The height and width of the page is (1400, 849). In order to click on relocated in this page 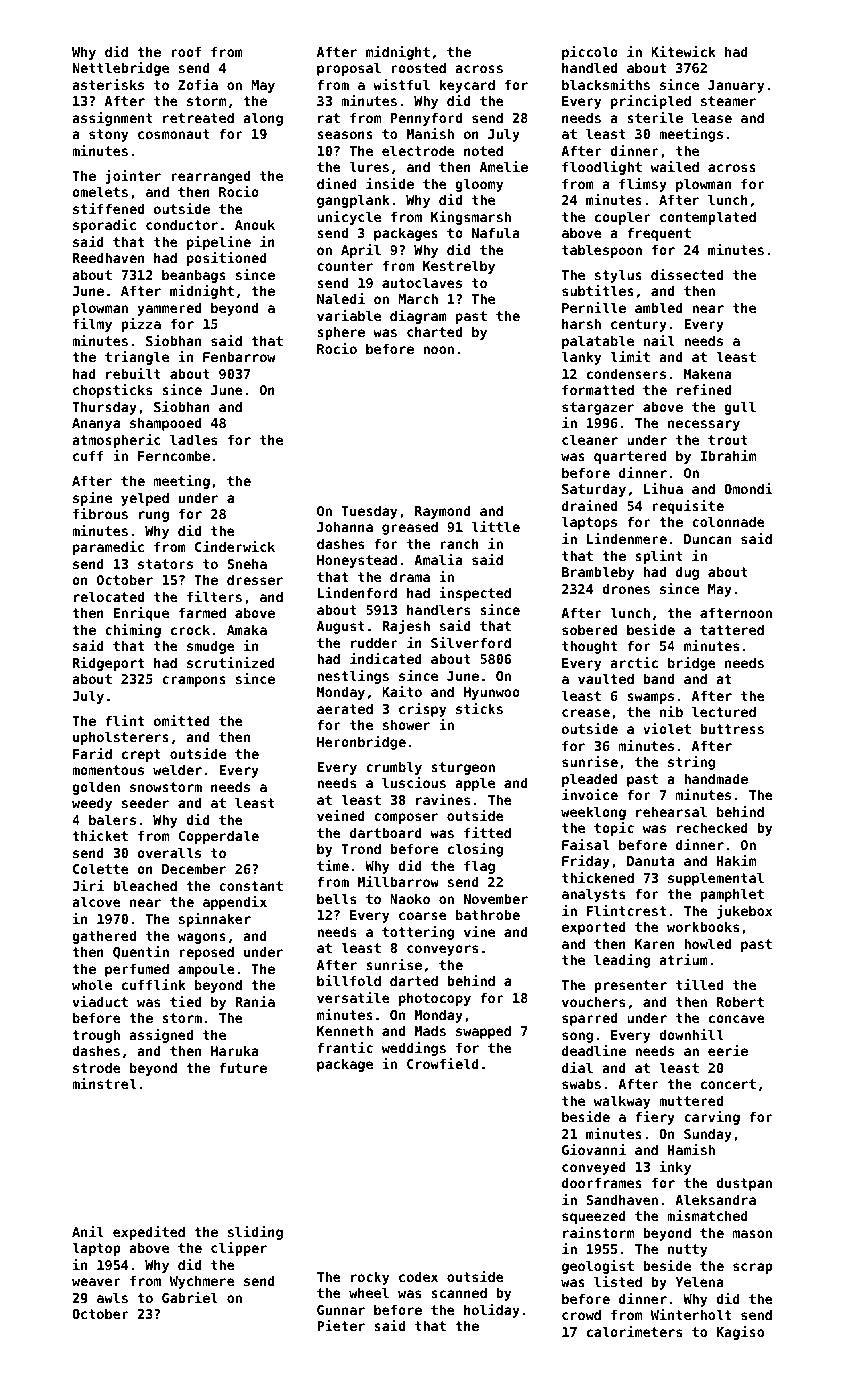, I will do `click(109, 596)`.
